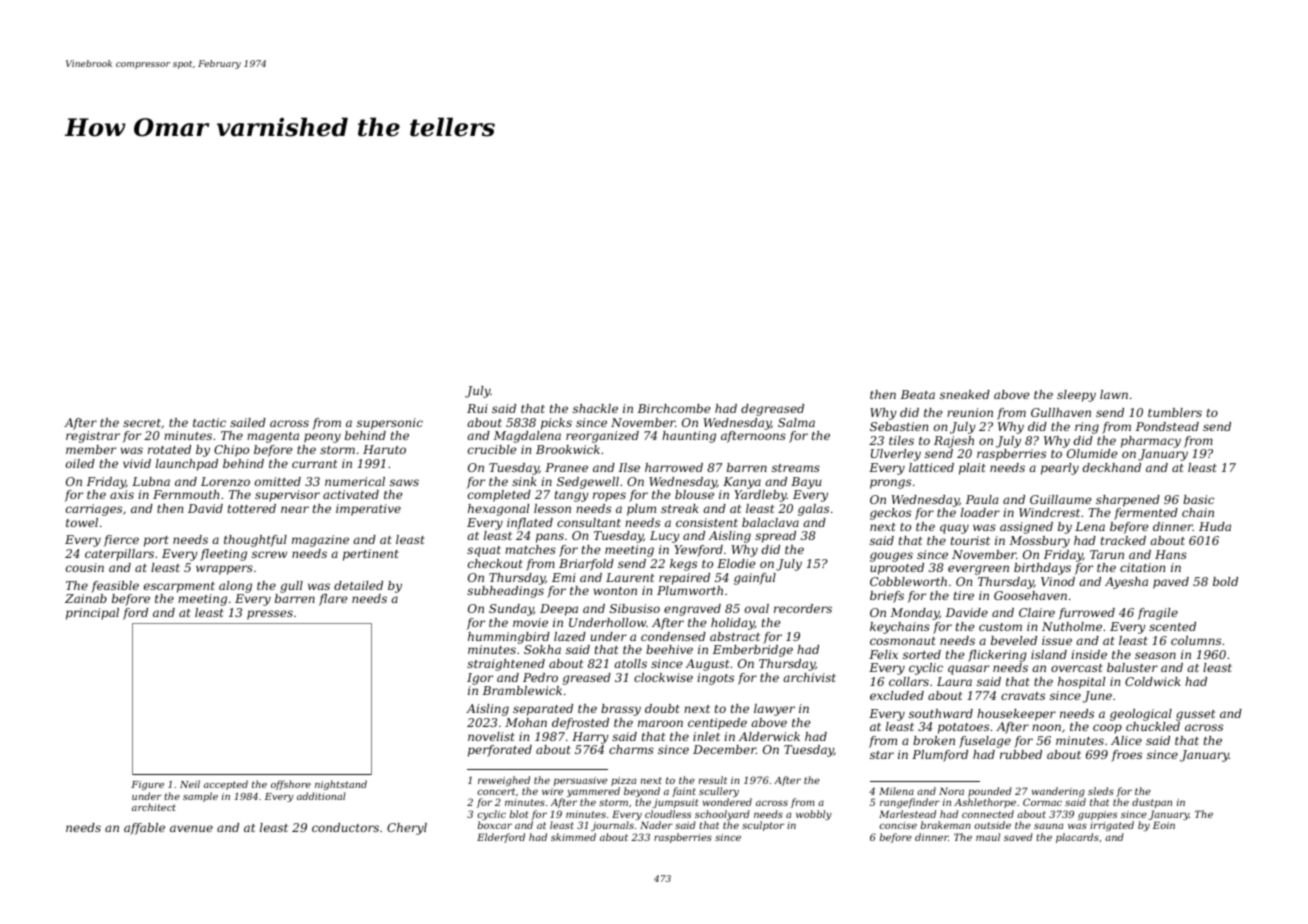  What do you see at coordinates (918, 394) in the document?
I see `Beata` at bounding box center [918, 394].
